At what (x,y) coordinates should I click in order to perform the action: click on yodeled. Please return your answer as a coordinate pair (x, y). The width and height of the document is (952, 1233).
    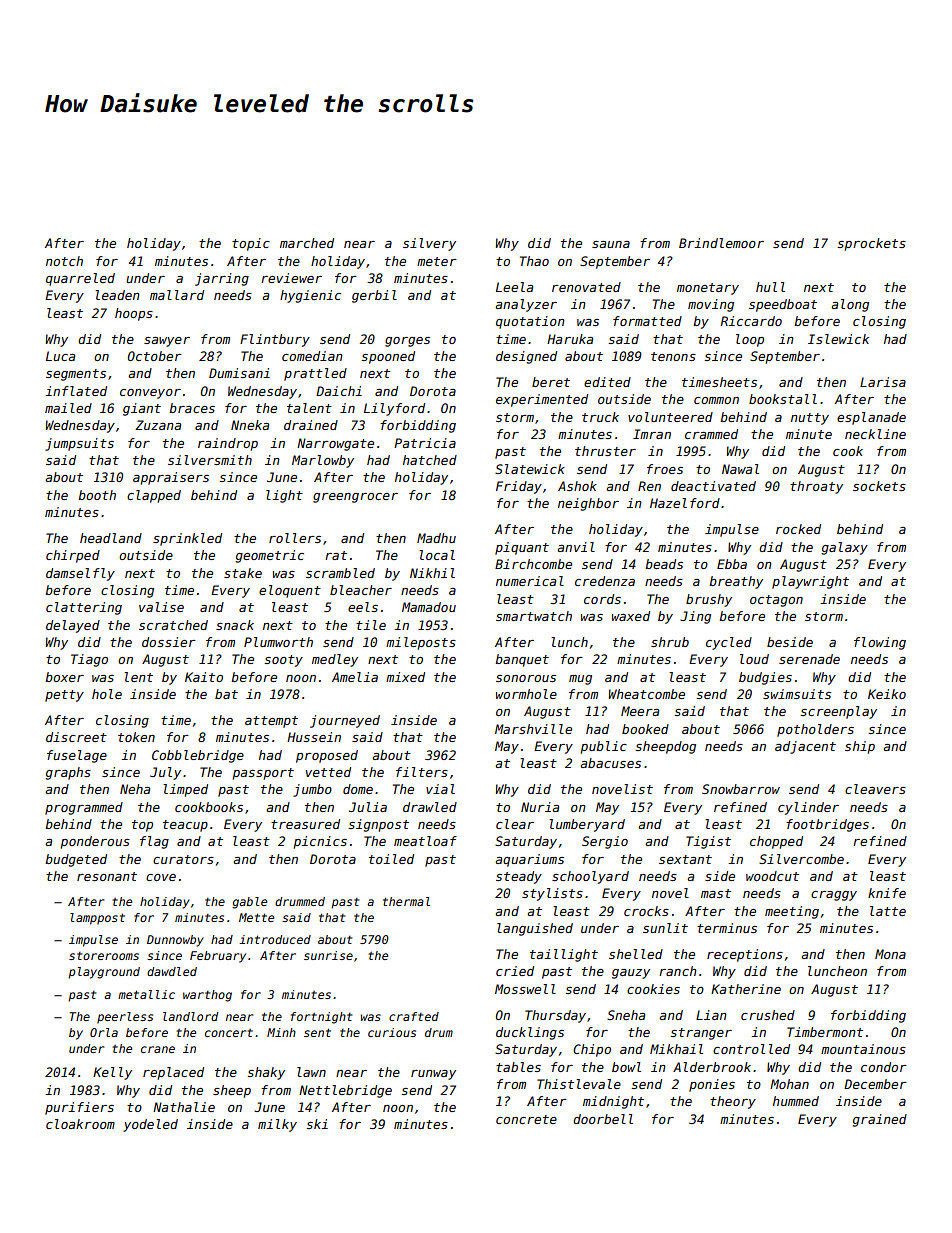
    Looking at the image, I should click on (150, 1125).
